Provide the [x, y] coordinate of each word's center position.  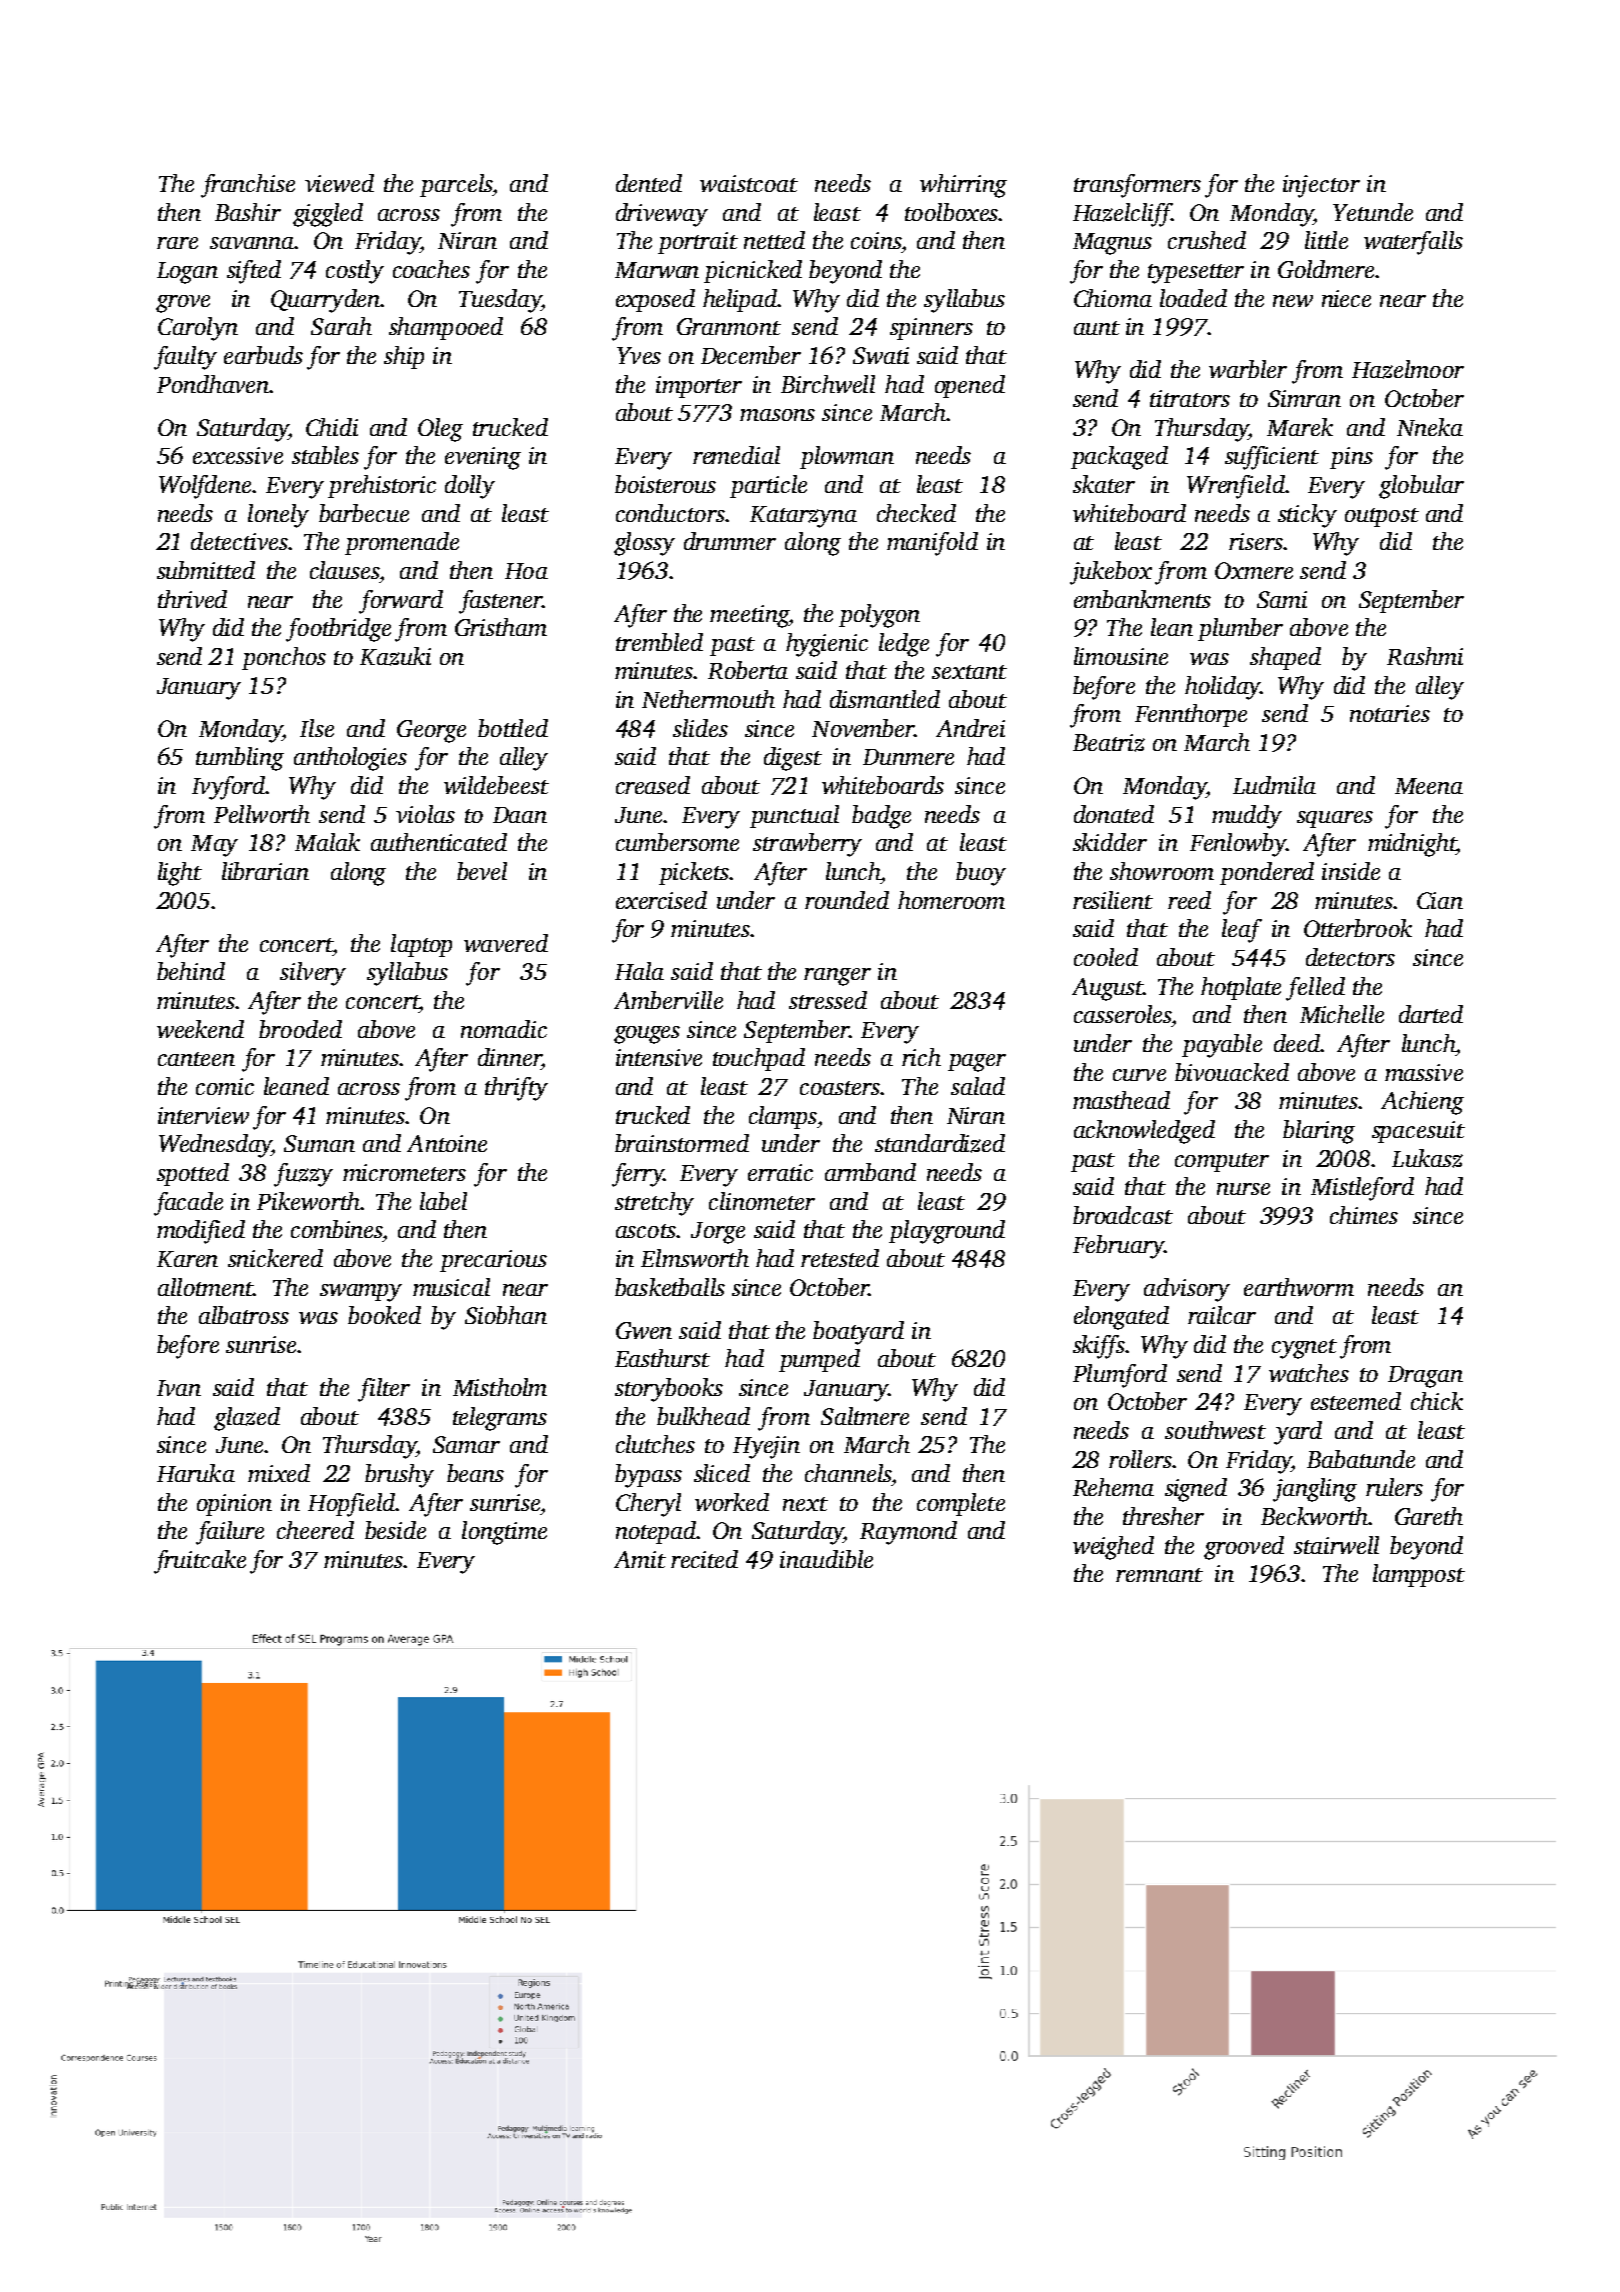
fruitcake [200, 1562]
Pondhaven [213, 384]
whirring [963, 186]
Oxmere [1254, 570]
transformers [1137, 186]
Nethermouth [708, 699]
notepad [656, 1532]
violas [425, 814]
